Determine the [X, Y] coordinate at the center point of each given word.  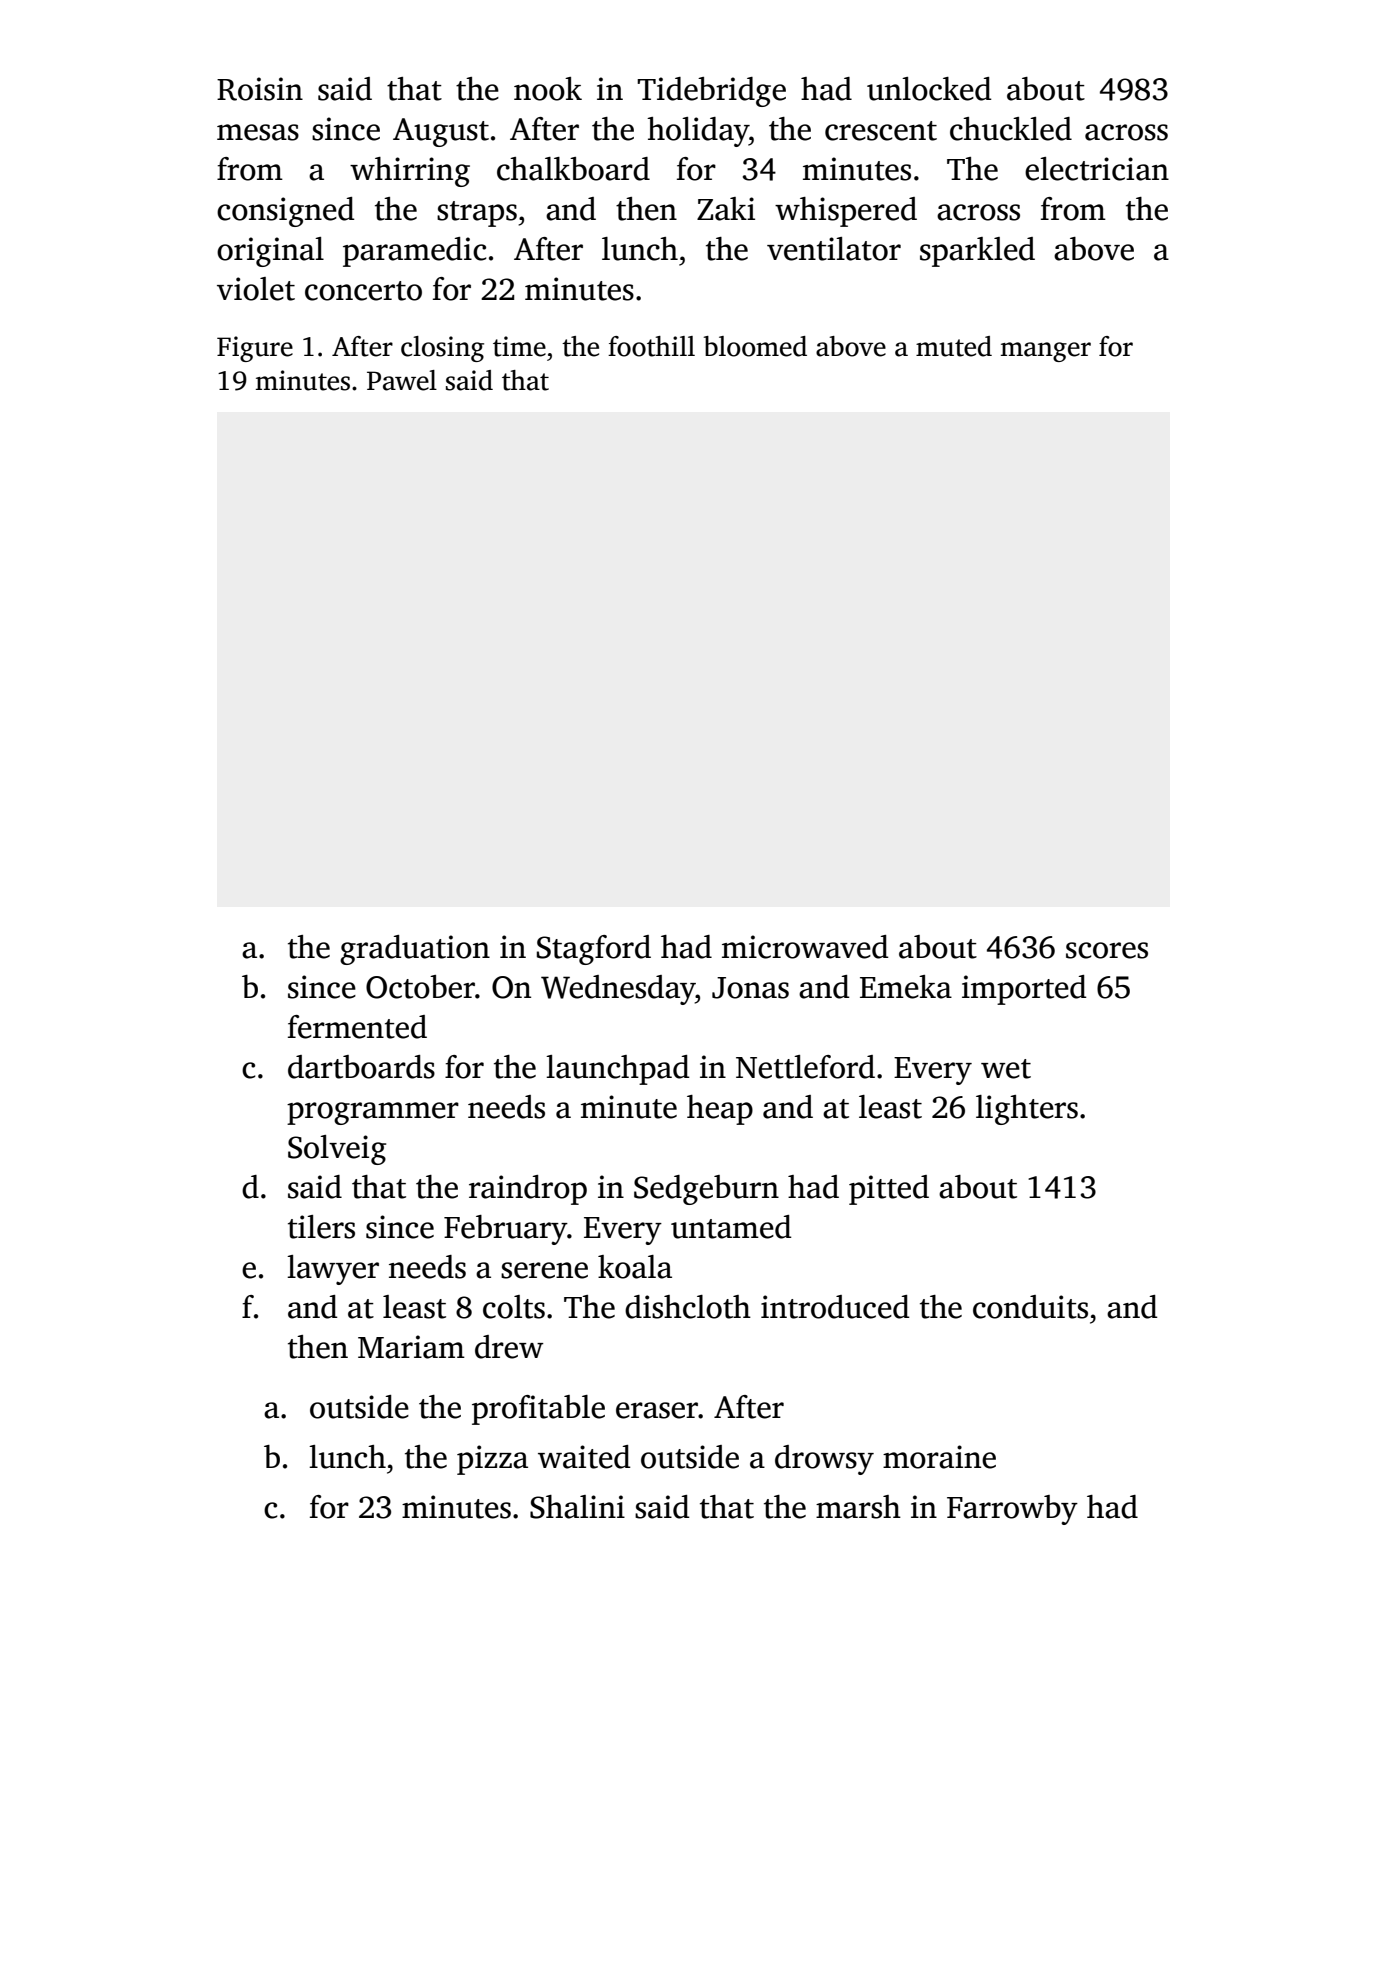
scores [1107, 950]
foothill [651, 346]
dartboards [361, 1067]
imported [1024, 990]
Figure [255, 349]
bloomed [755, 346]
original [270, 252]
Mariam [411, 1347]
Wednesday [618, 990]
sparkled [977, 252]
